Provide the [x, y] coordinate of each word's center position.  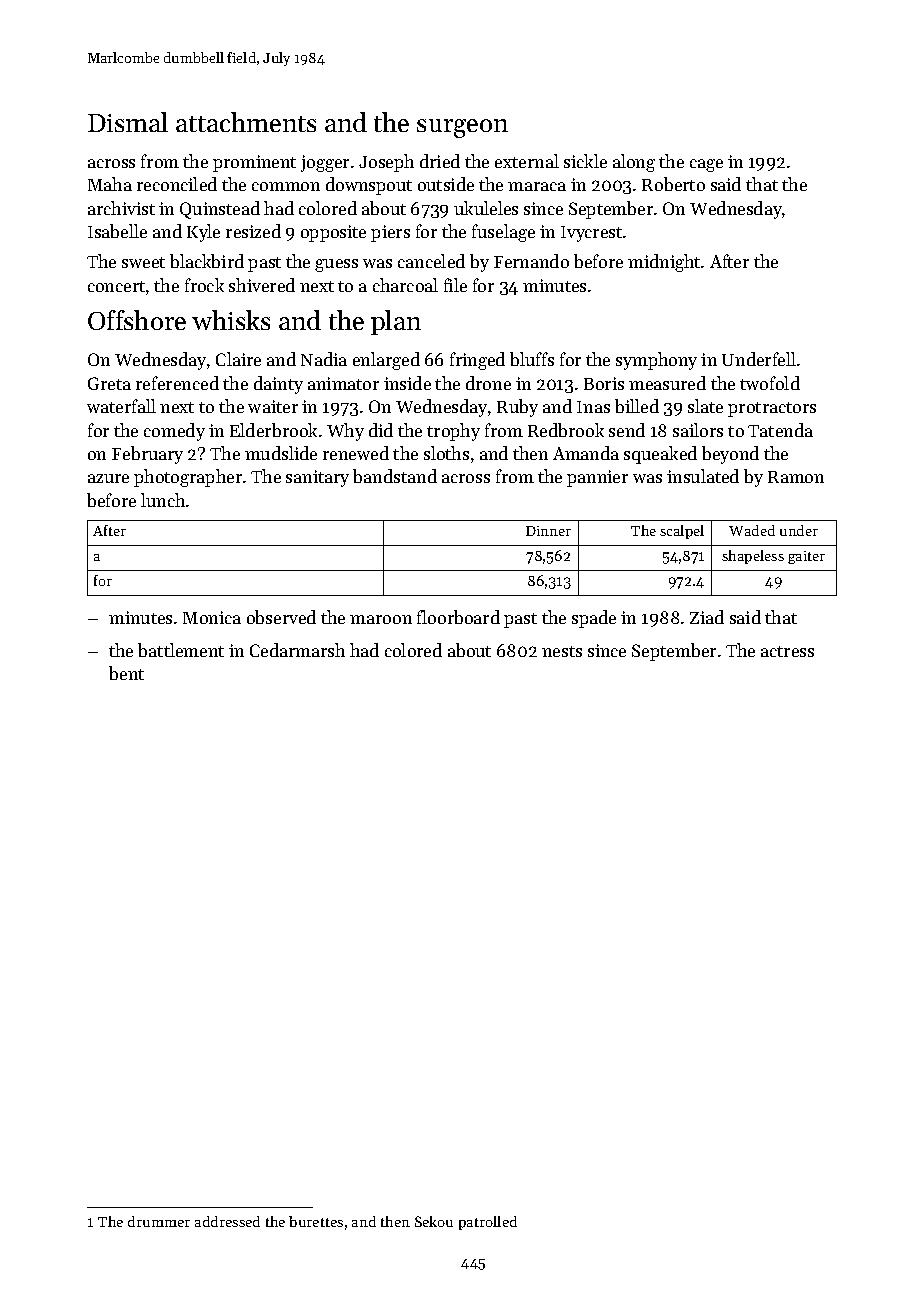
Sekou [434, 1221]
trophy [453, 432]
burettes [316, 1221]
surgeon [462, 128]
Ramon [796, 477]
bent [126, 673]
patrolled [488, 1223]
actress [787, 651]
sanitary [317, 478]
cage [706, 165]
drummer [159, 1221]
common [286, 186]
